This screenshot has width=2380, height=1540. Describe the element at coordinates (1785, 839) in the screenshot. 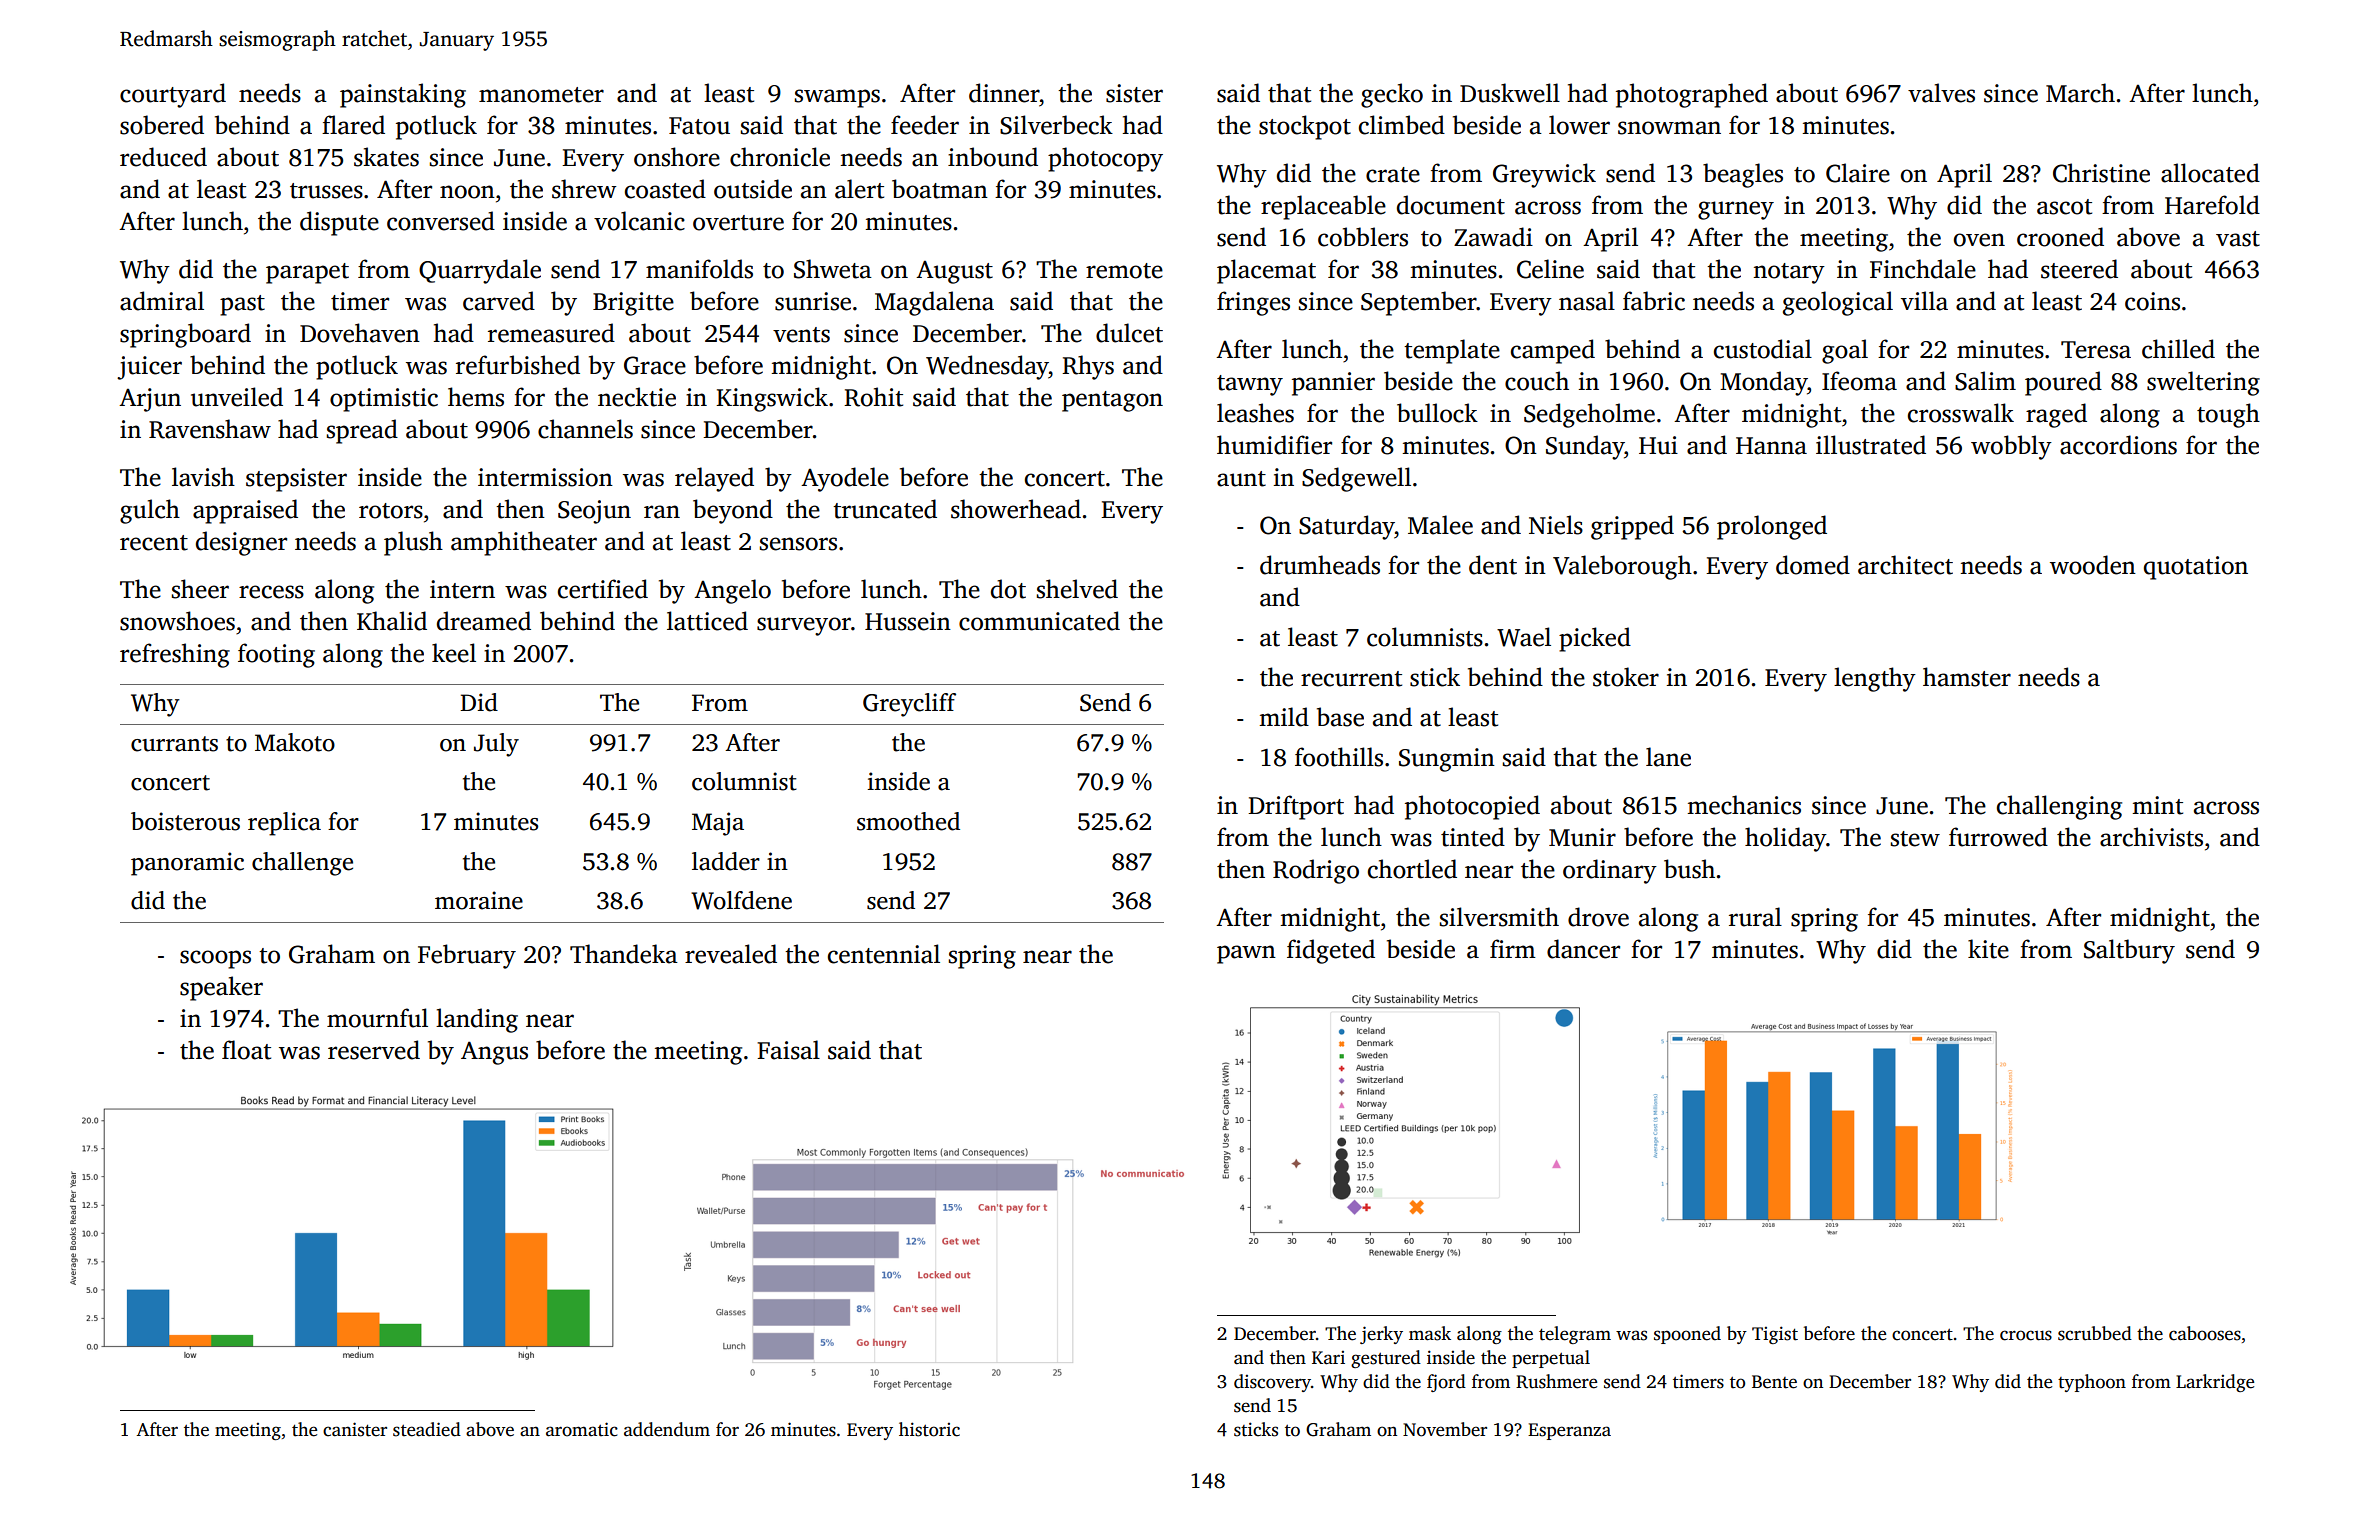

I see `holiday` at that location.
